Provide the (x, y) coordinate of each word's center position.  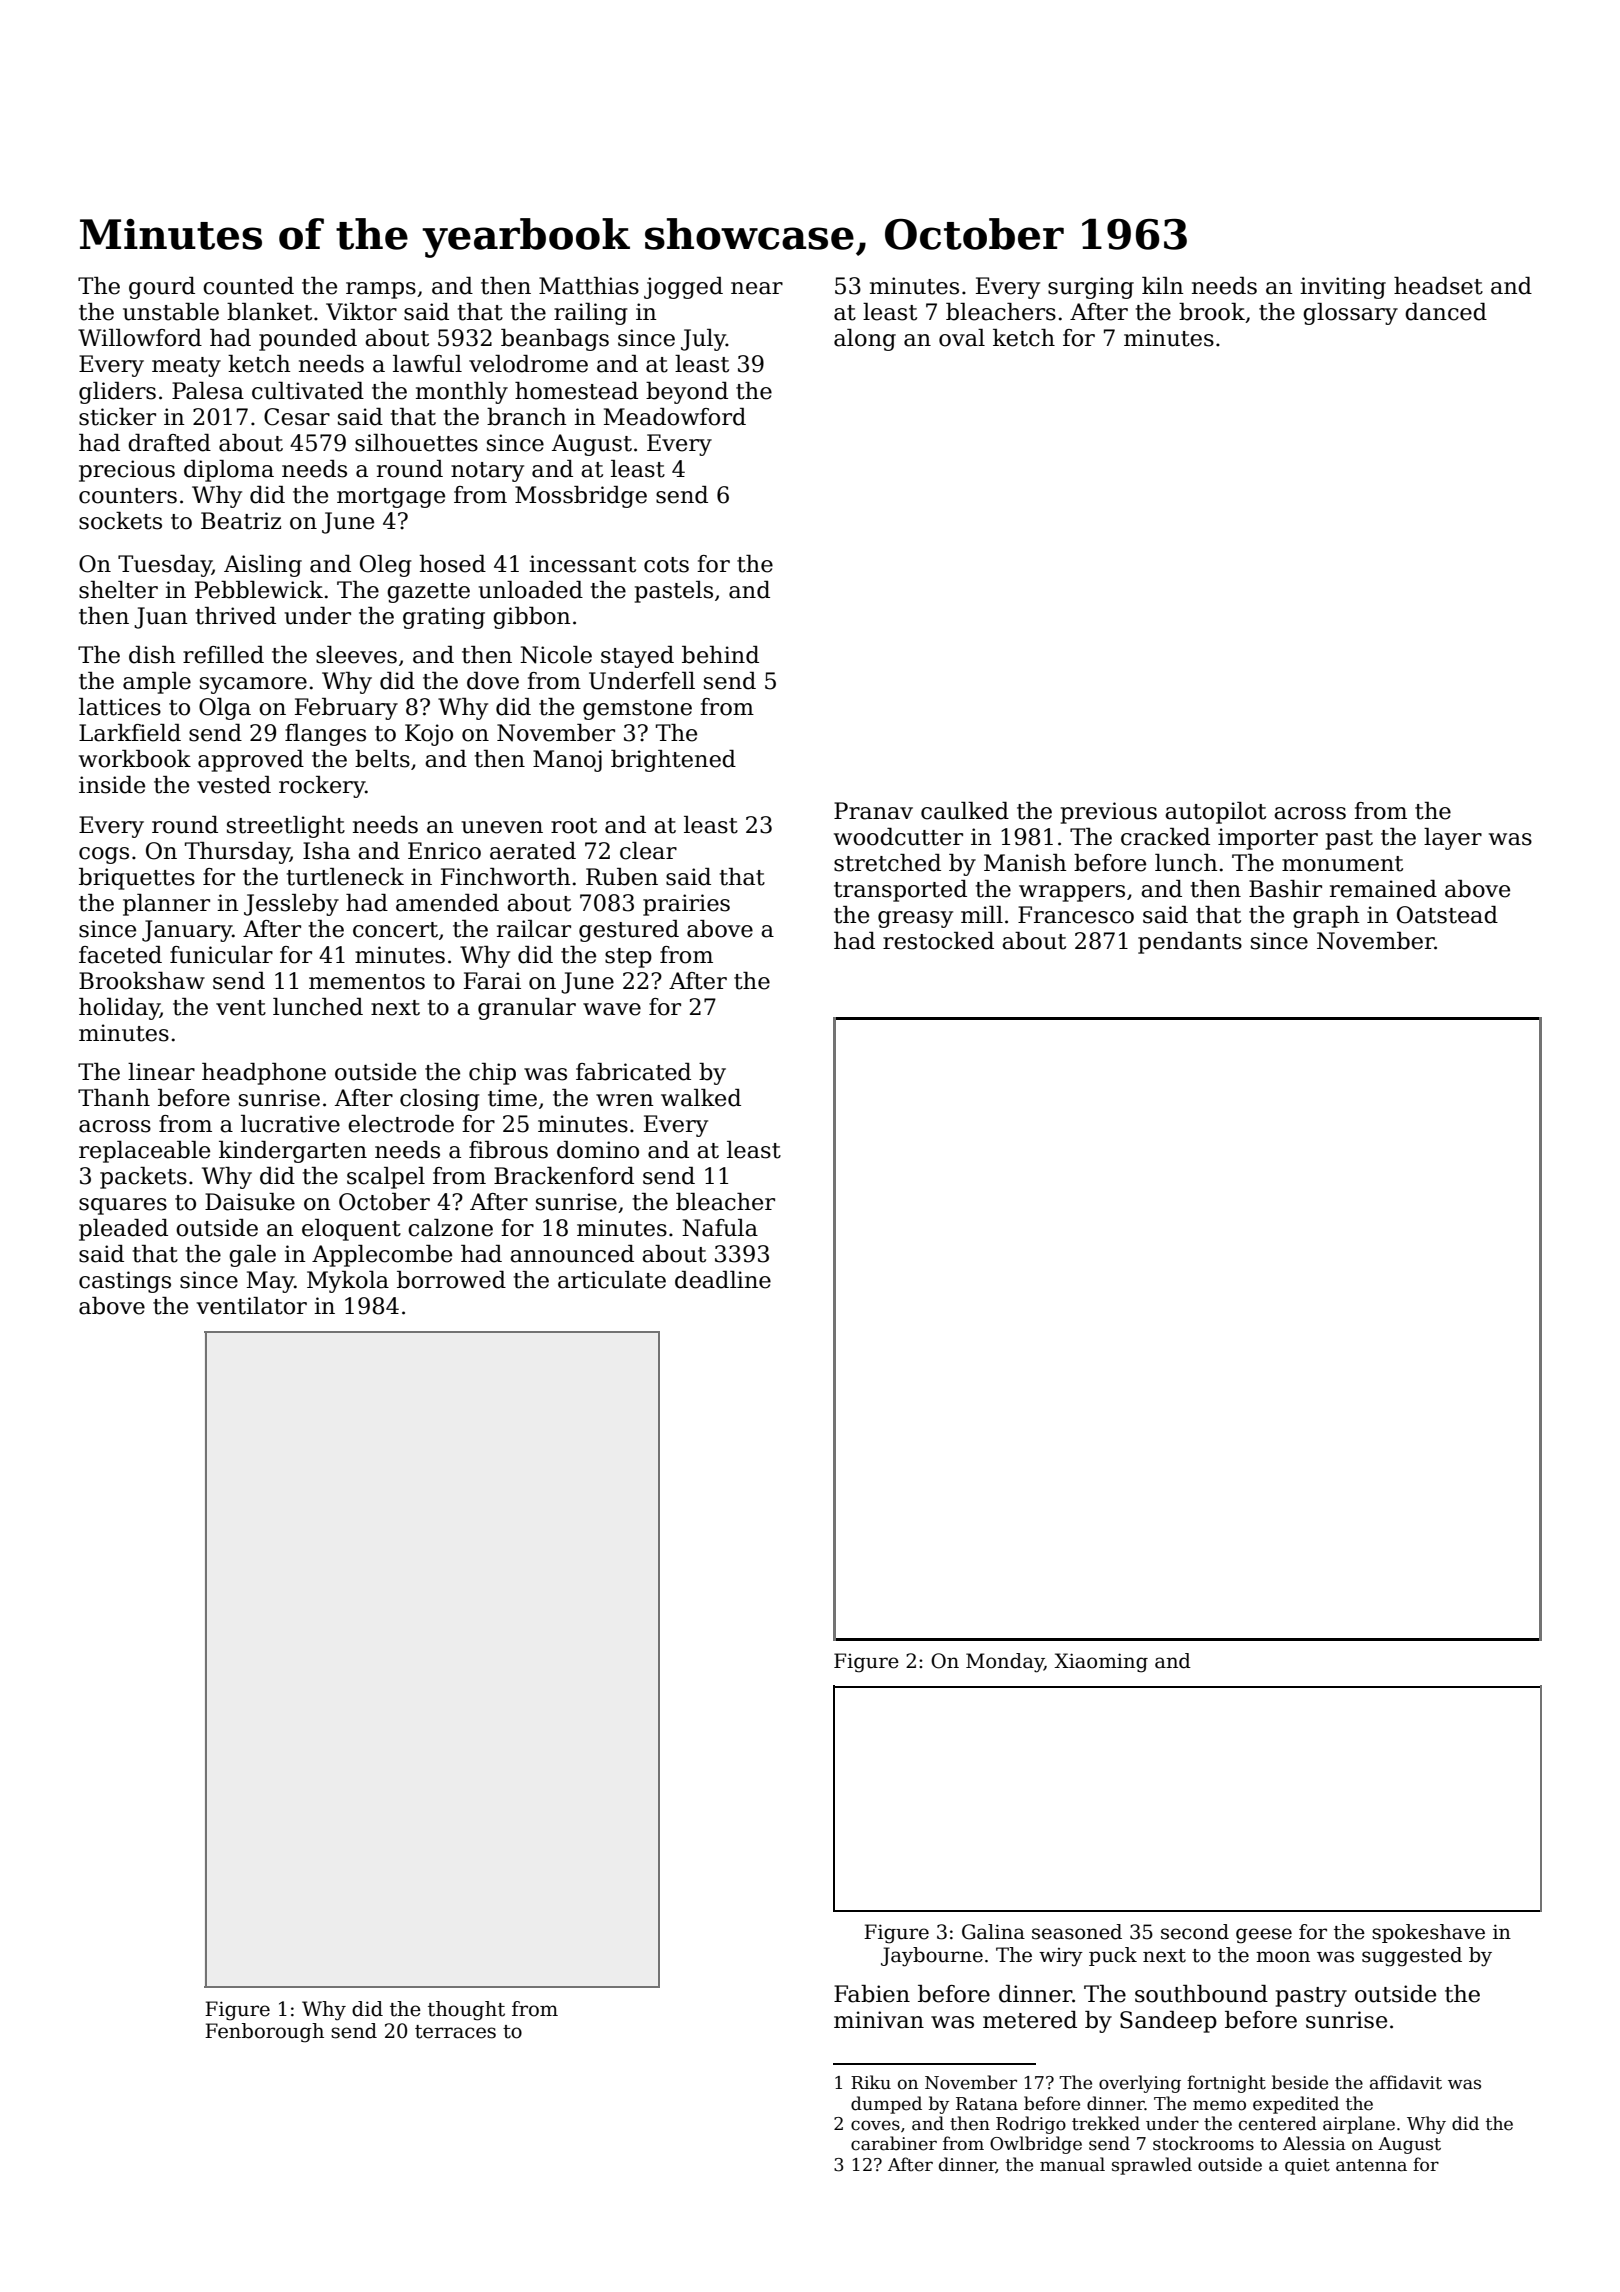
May (270, 1282)
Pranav (873, 811)
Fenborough (264, 2033)
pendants (1190, 943)
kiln (1163, 285)
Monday (1005, 1663)
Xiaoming (1101, 1663)
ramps (381, 290)
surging (1091, 288)
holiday (119, 1009)
